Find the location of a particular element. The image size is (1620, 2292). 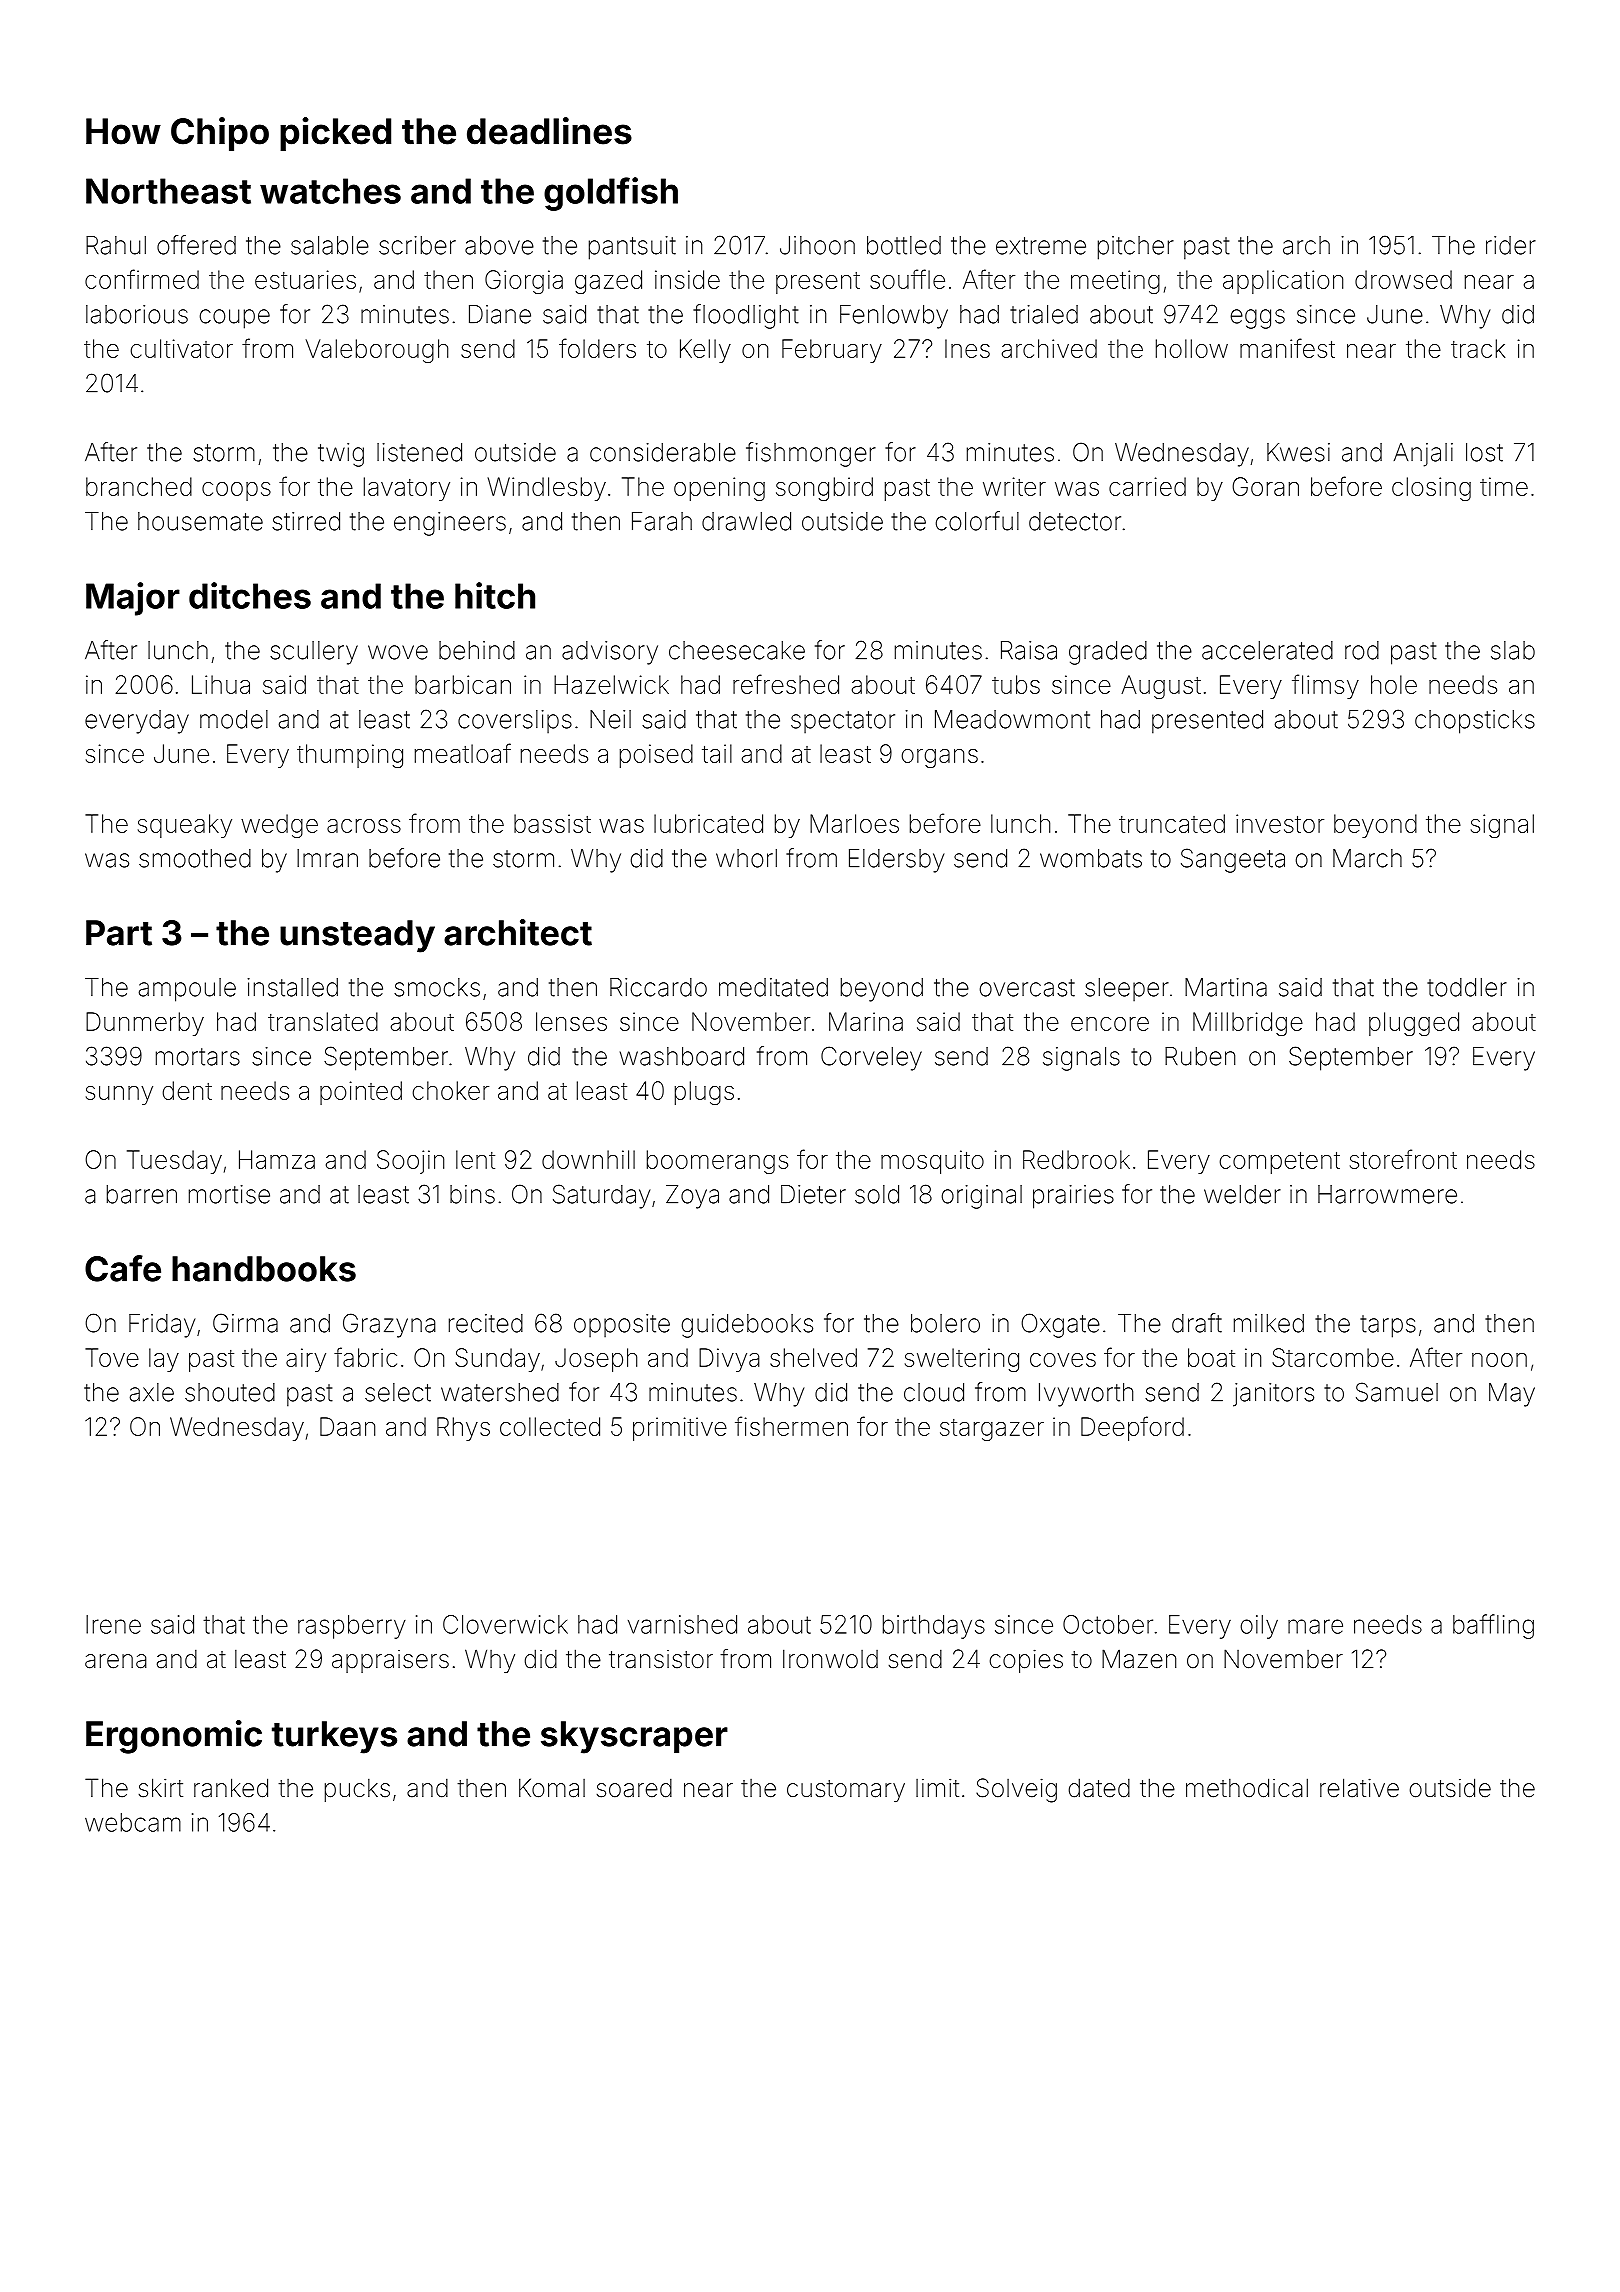

Zoya is located at coordinates (692, 1197).
